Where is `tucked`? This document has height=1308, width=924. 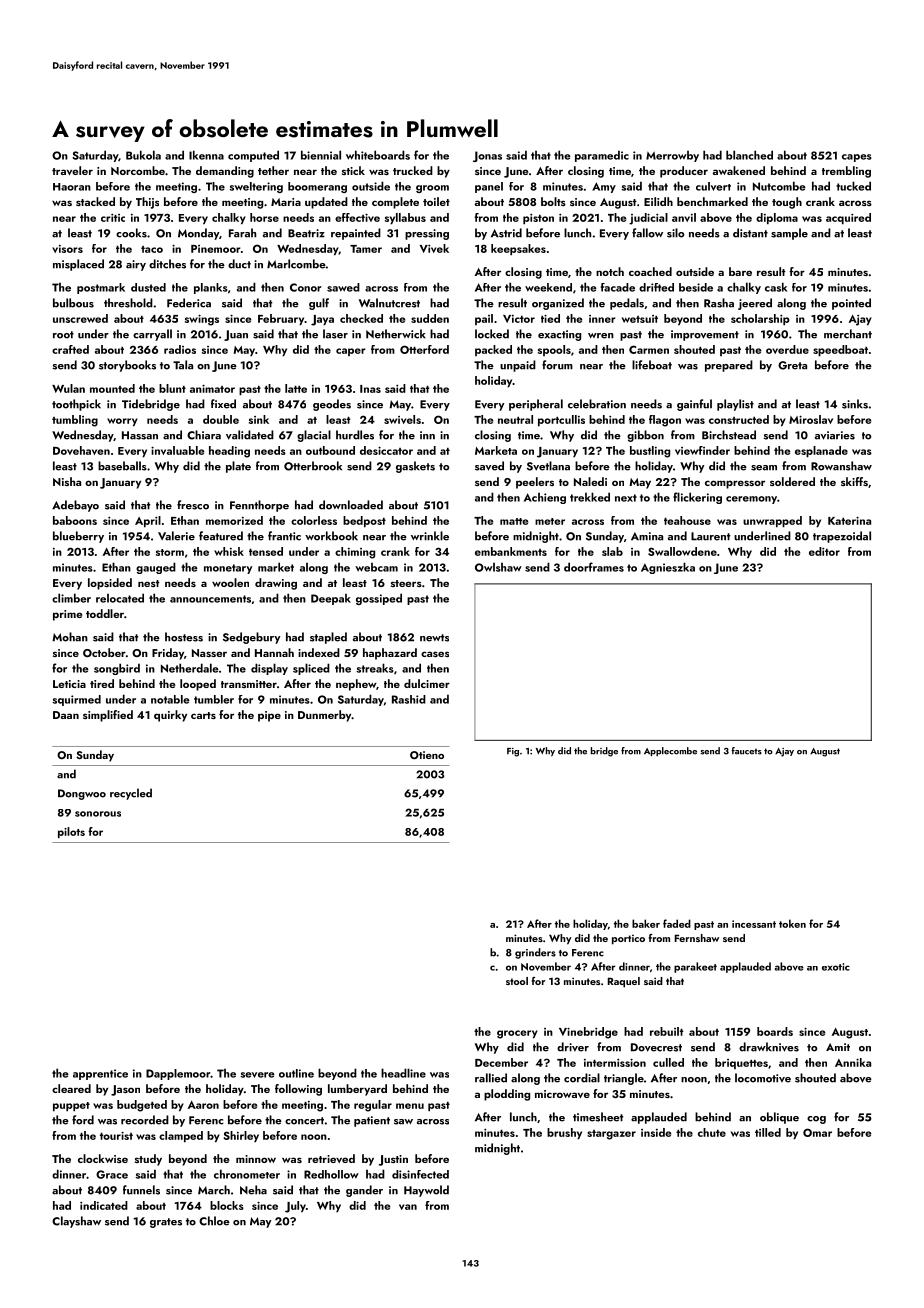 tucked is located at coordinates (853, 186).
